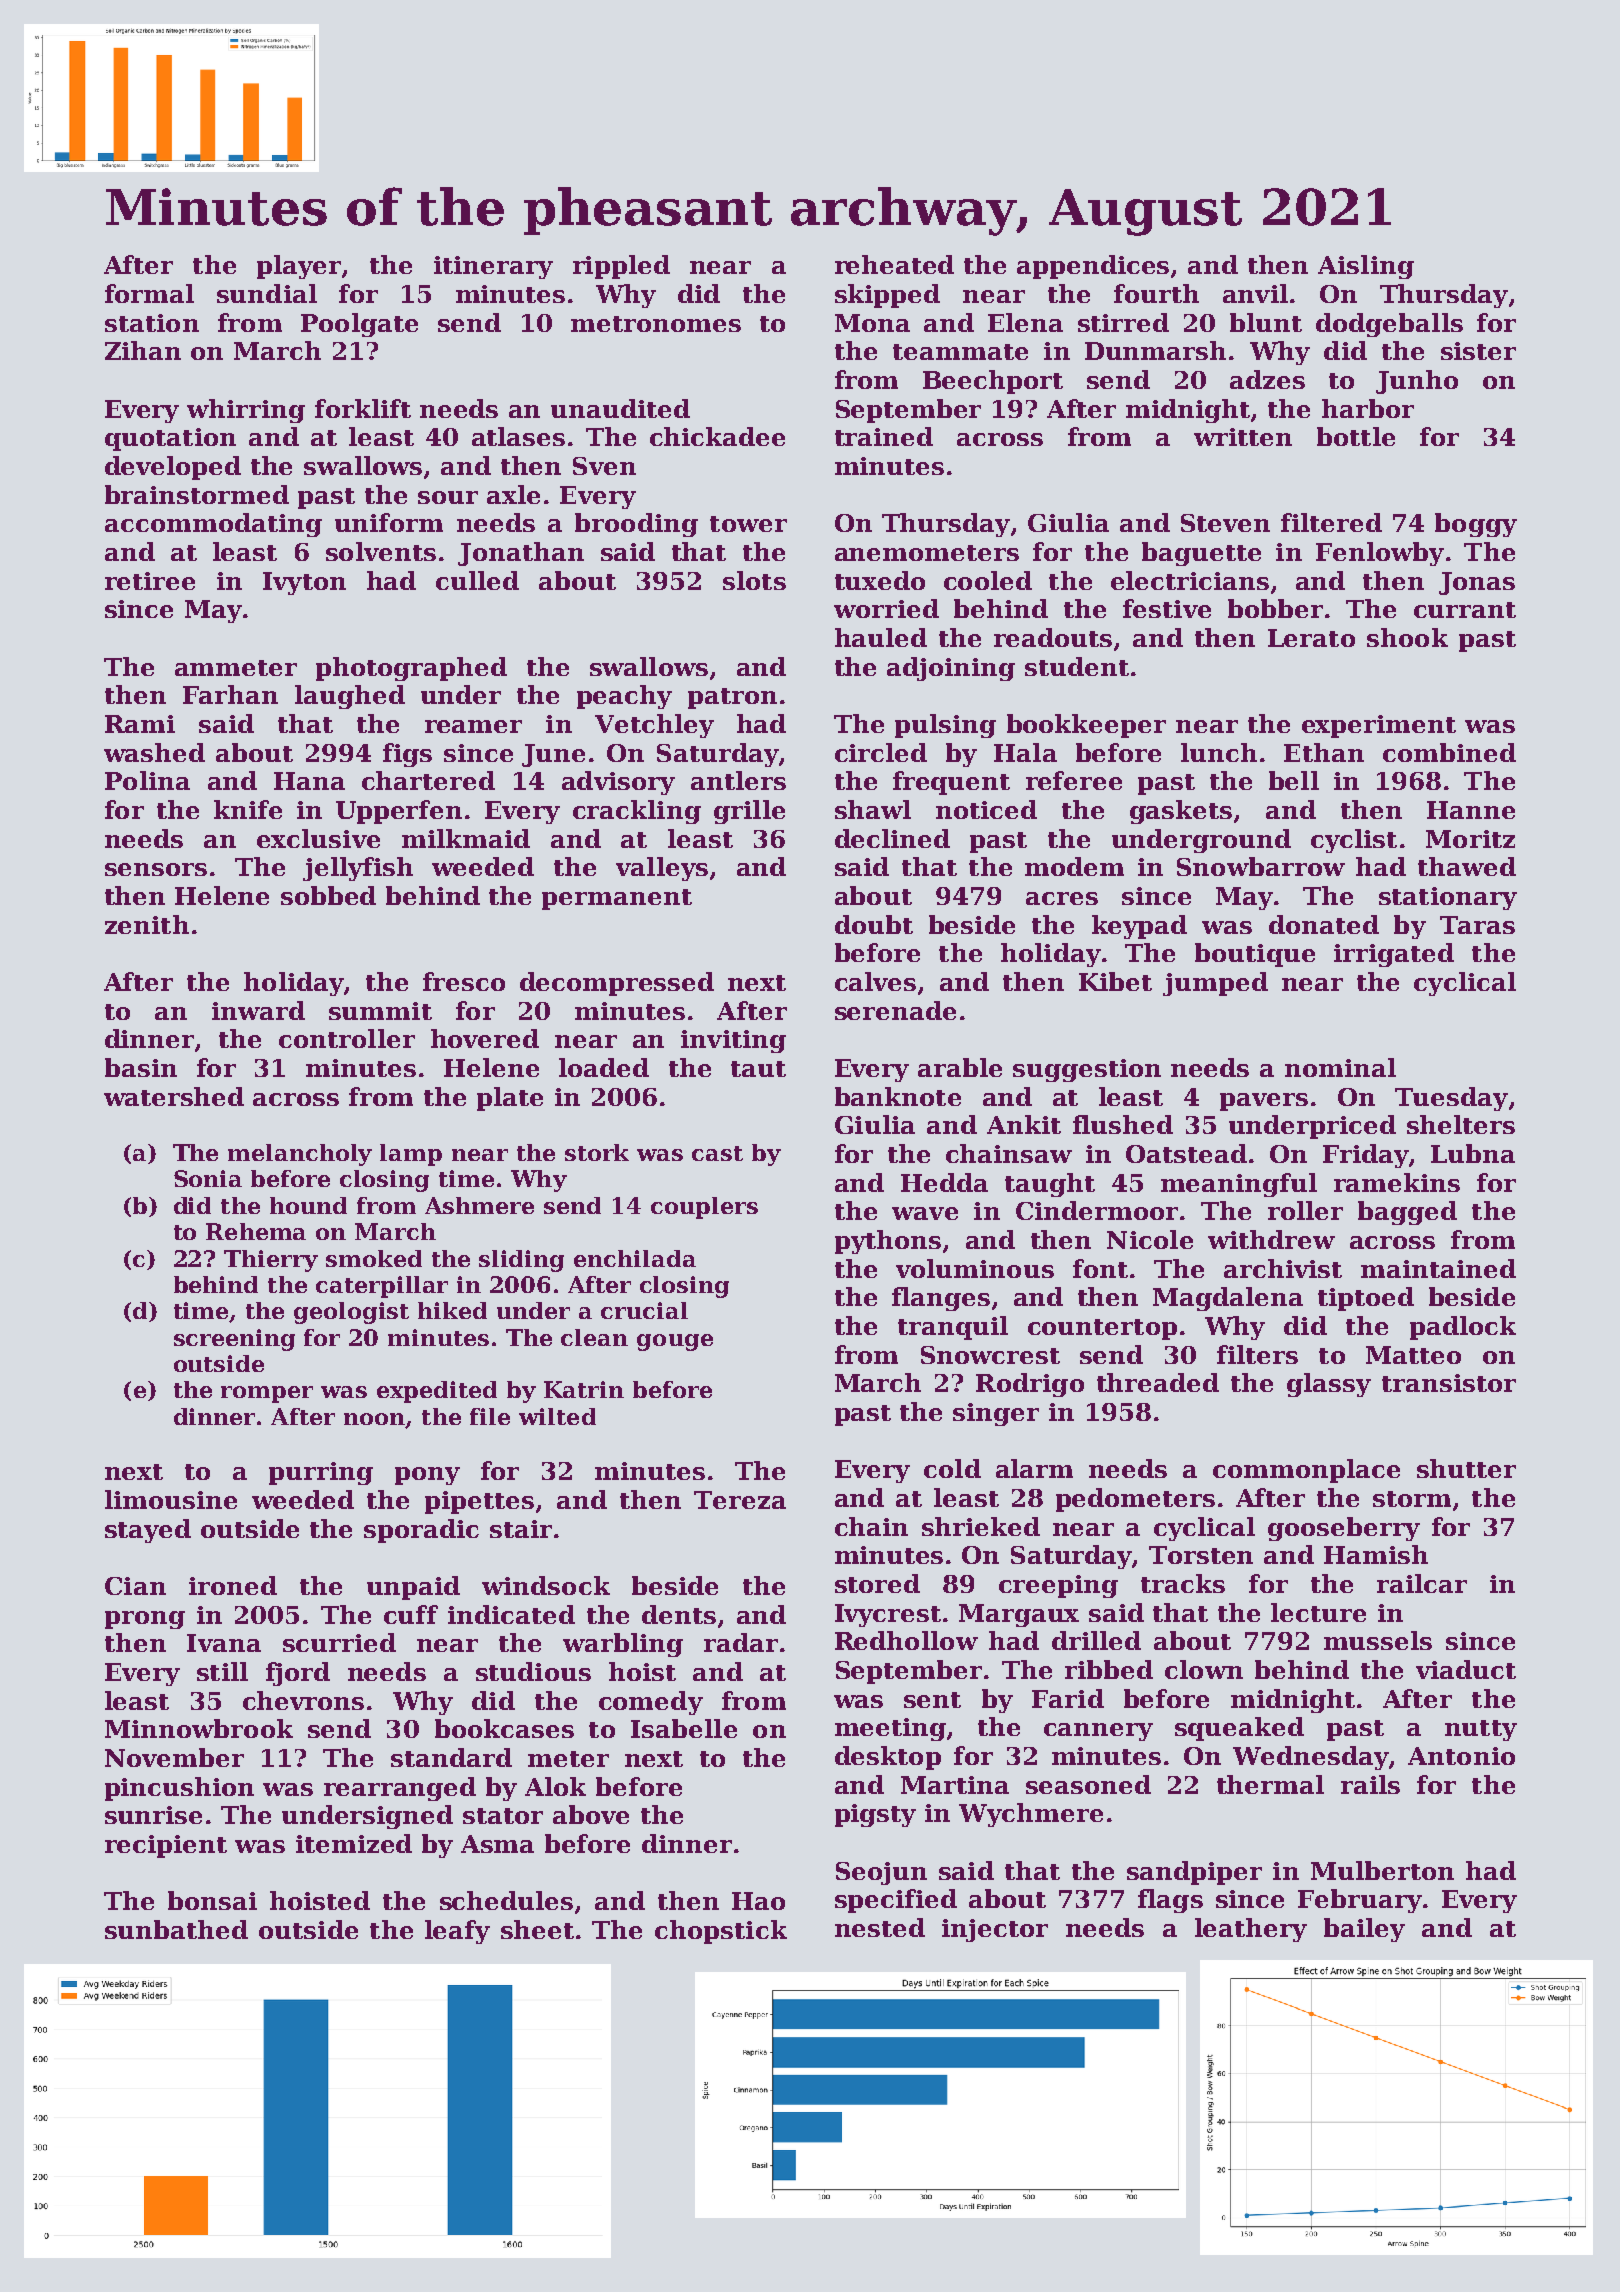  I want to click on sensors, so click(156, 869).
